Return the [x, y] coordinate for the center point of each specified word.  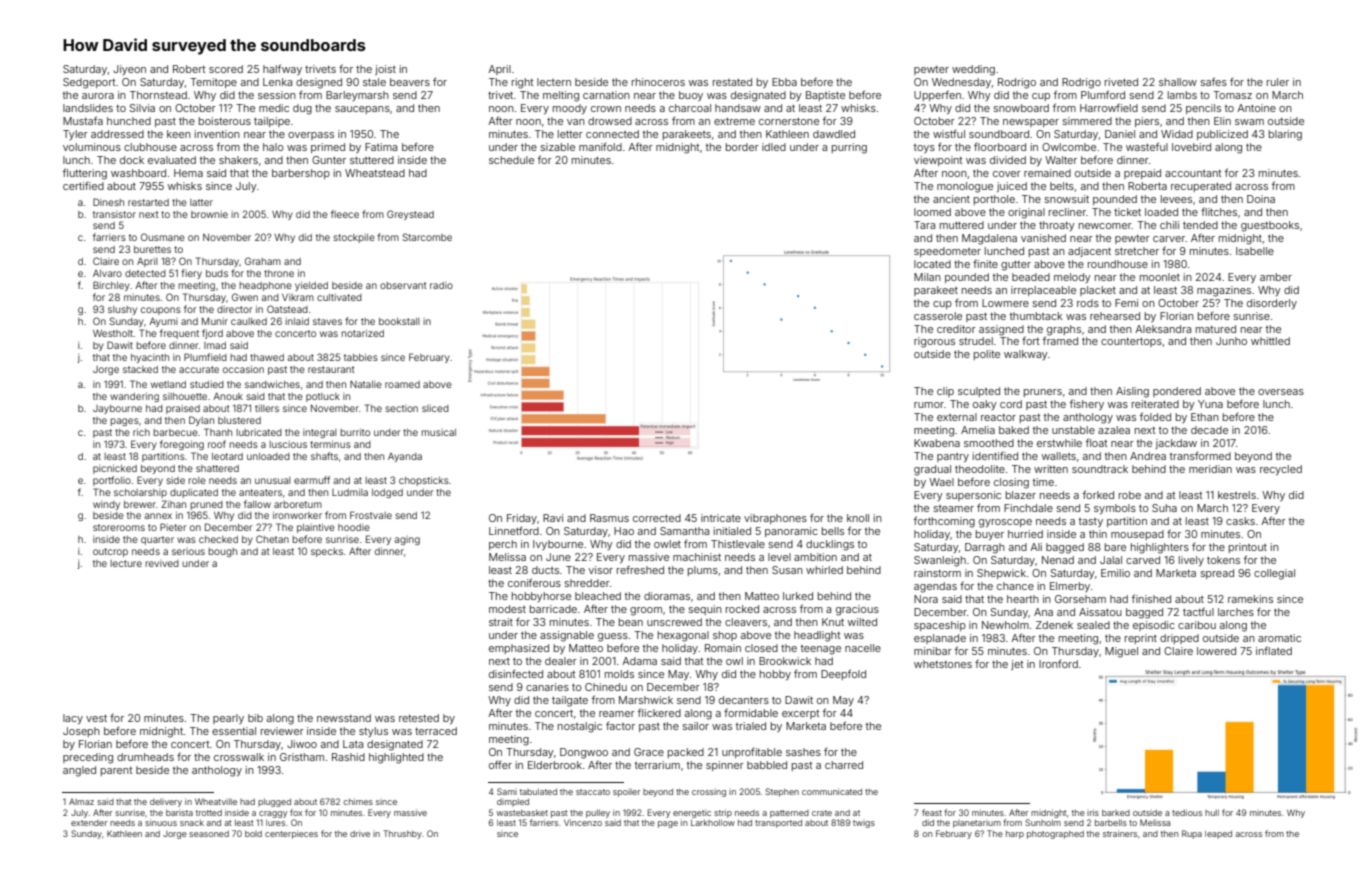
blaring [1285, 135]
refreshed [640, 570]
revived [162, 563]
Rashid [348, 757]
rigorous [934, 342]
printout [1248, 548]
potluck [323, 397]
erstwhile [1059, 443]
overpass [311, 136]
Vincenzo [583, 822]
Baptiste [825, 96]
